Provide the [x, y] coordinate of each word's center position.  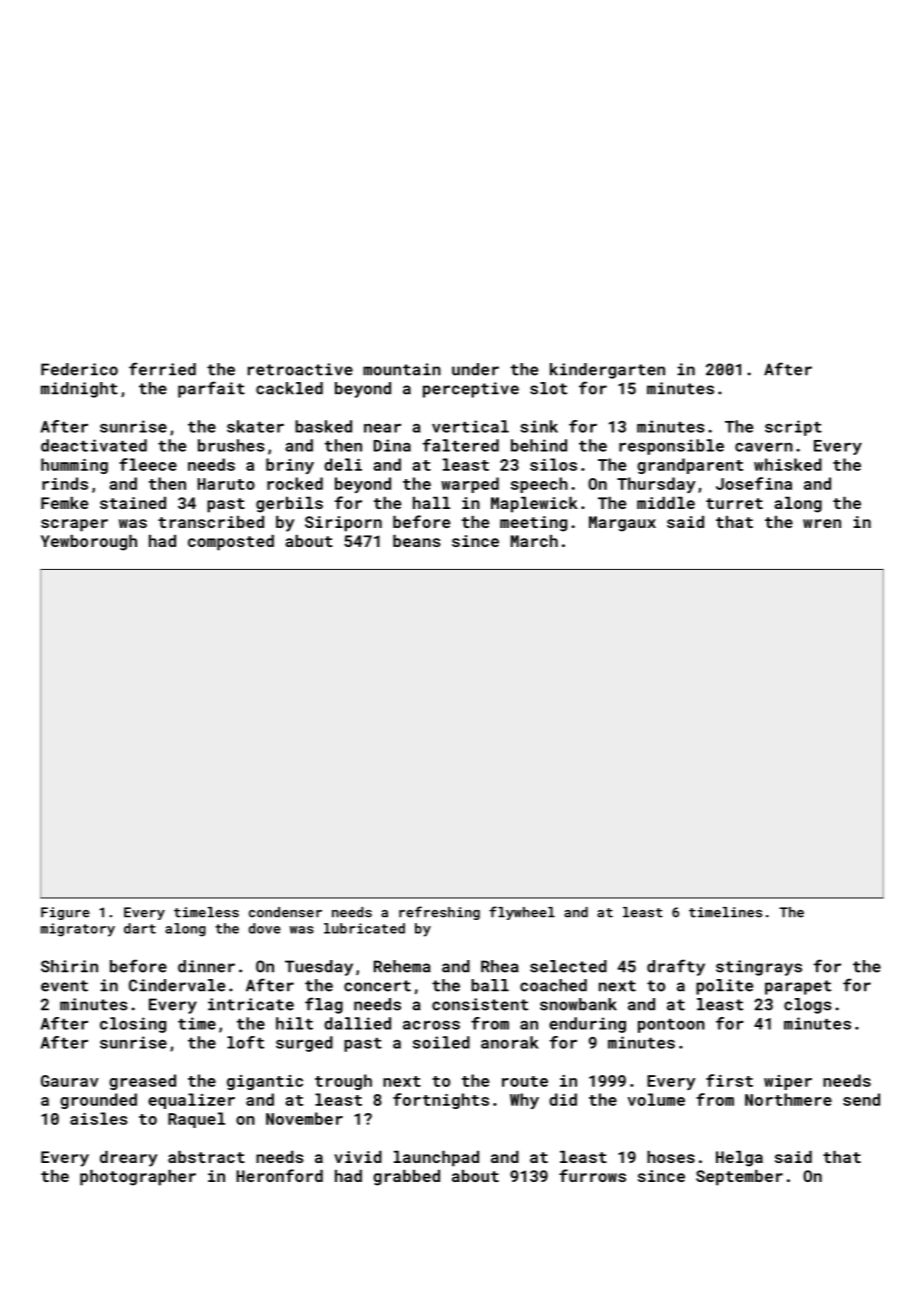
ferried [162, 369]
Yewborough [89, 543]
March [534, 541]
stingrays [759, 968]
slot [548, 388]
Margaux [622, 524]
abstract [206, 1157]
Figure [65, 913]
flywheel [522, 913]
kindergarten [607, 371]
